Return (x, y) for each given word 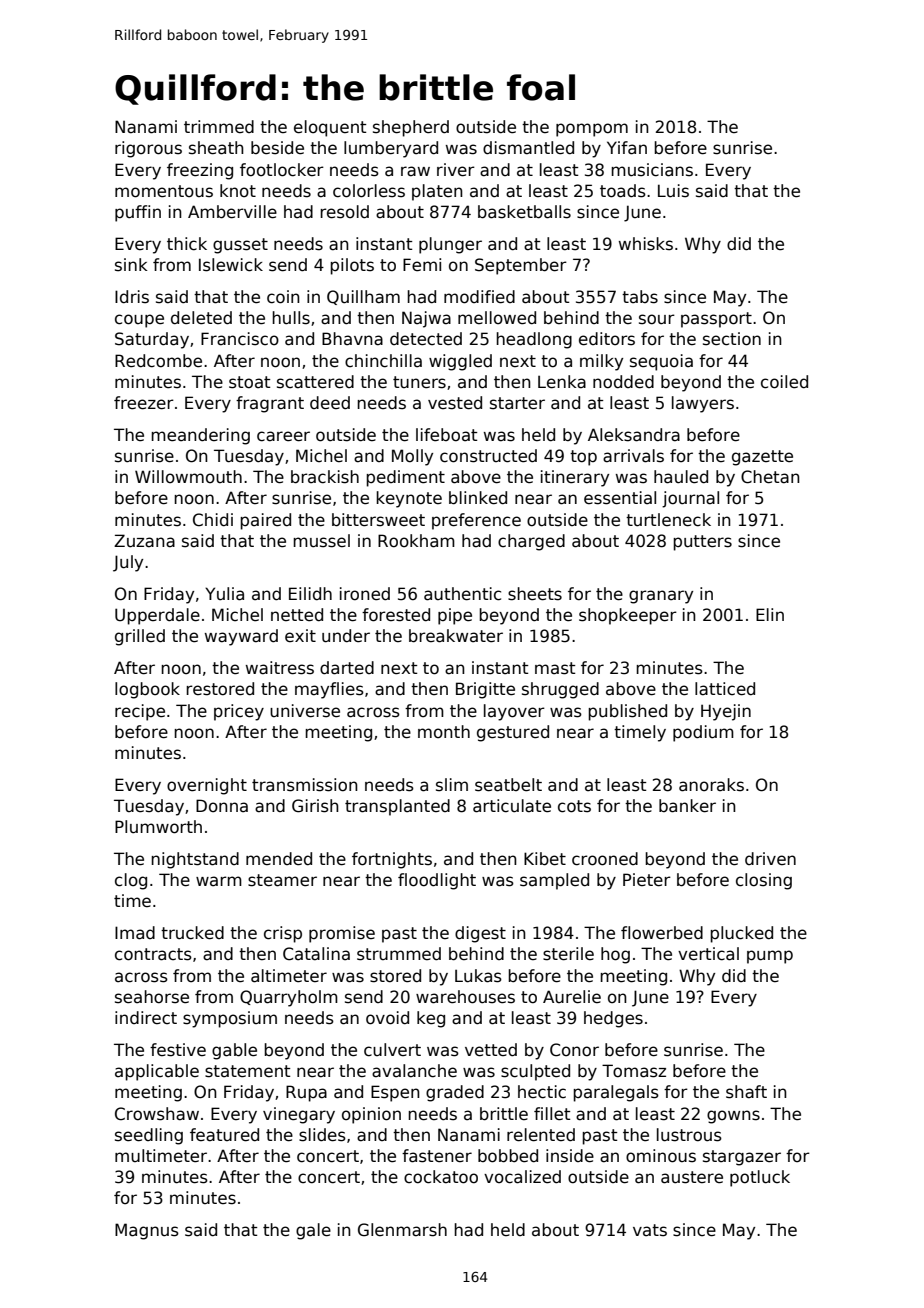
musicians (652, 170)
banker (687, 806)
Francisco (240, 339)
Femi (422, 265)
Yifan (627, 148)
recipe (140, 712)
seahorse (152, 997)
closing (764, 881)
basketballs (524, 212)
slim (452, 785)
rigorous (148, 149)
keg (431, 1019)
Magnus (147, 1231)
